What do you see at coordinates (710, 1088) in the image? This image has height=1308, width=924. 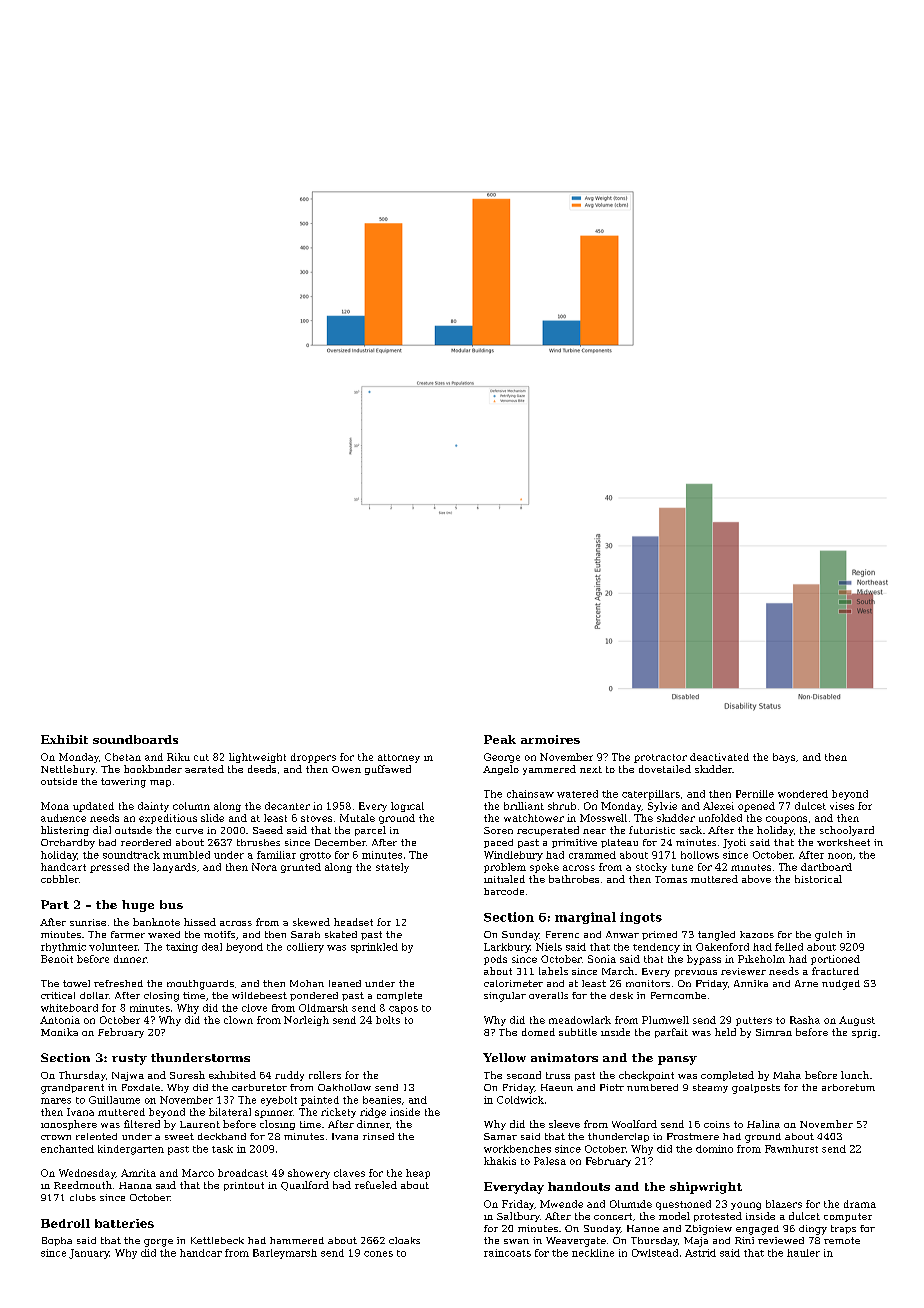 I see `steamy` at bounding box center [710, 1088].
